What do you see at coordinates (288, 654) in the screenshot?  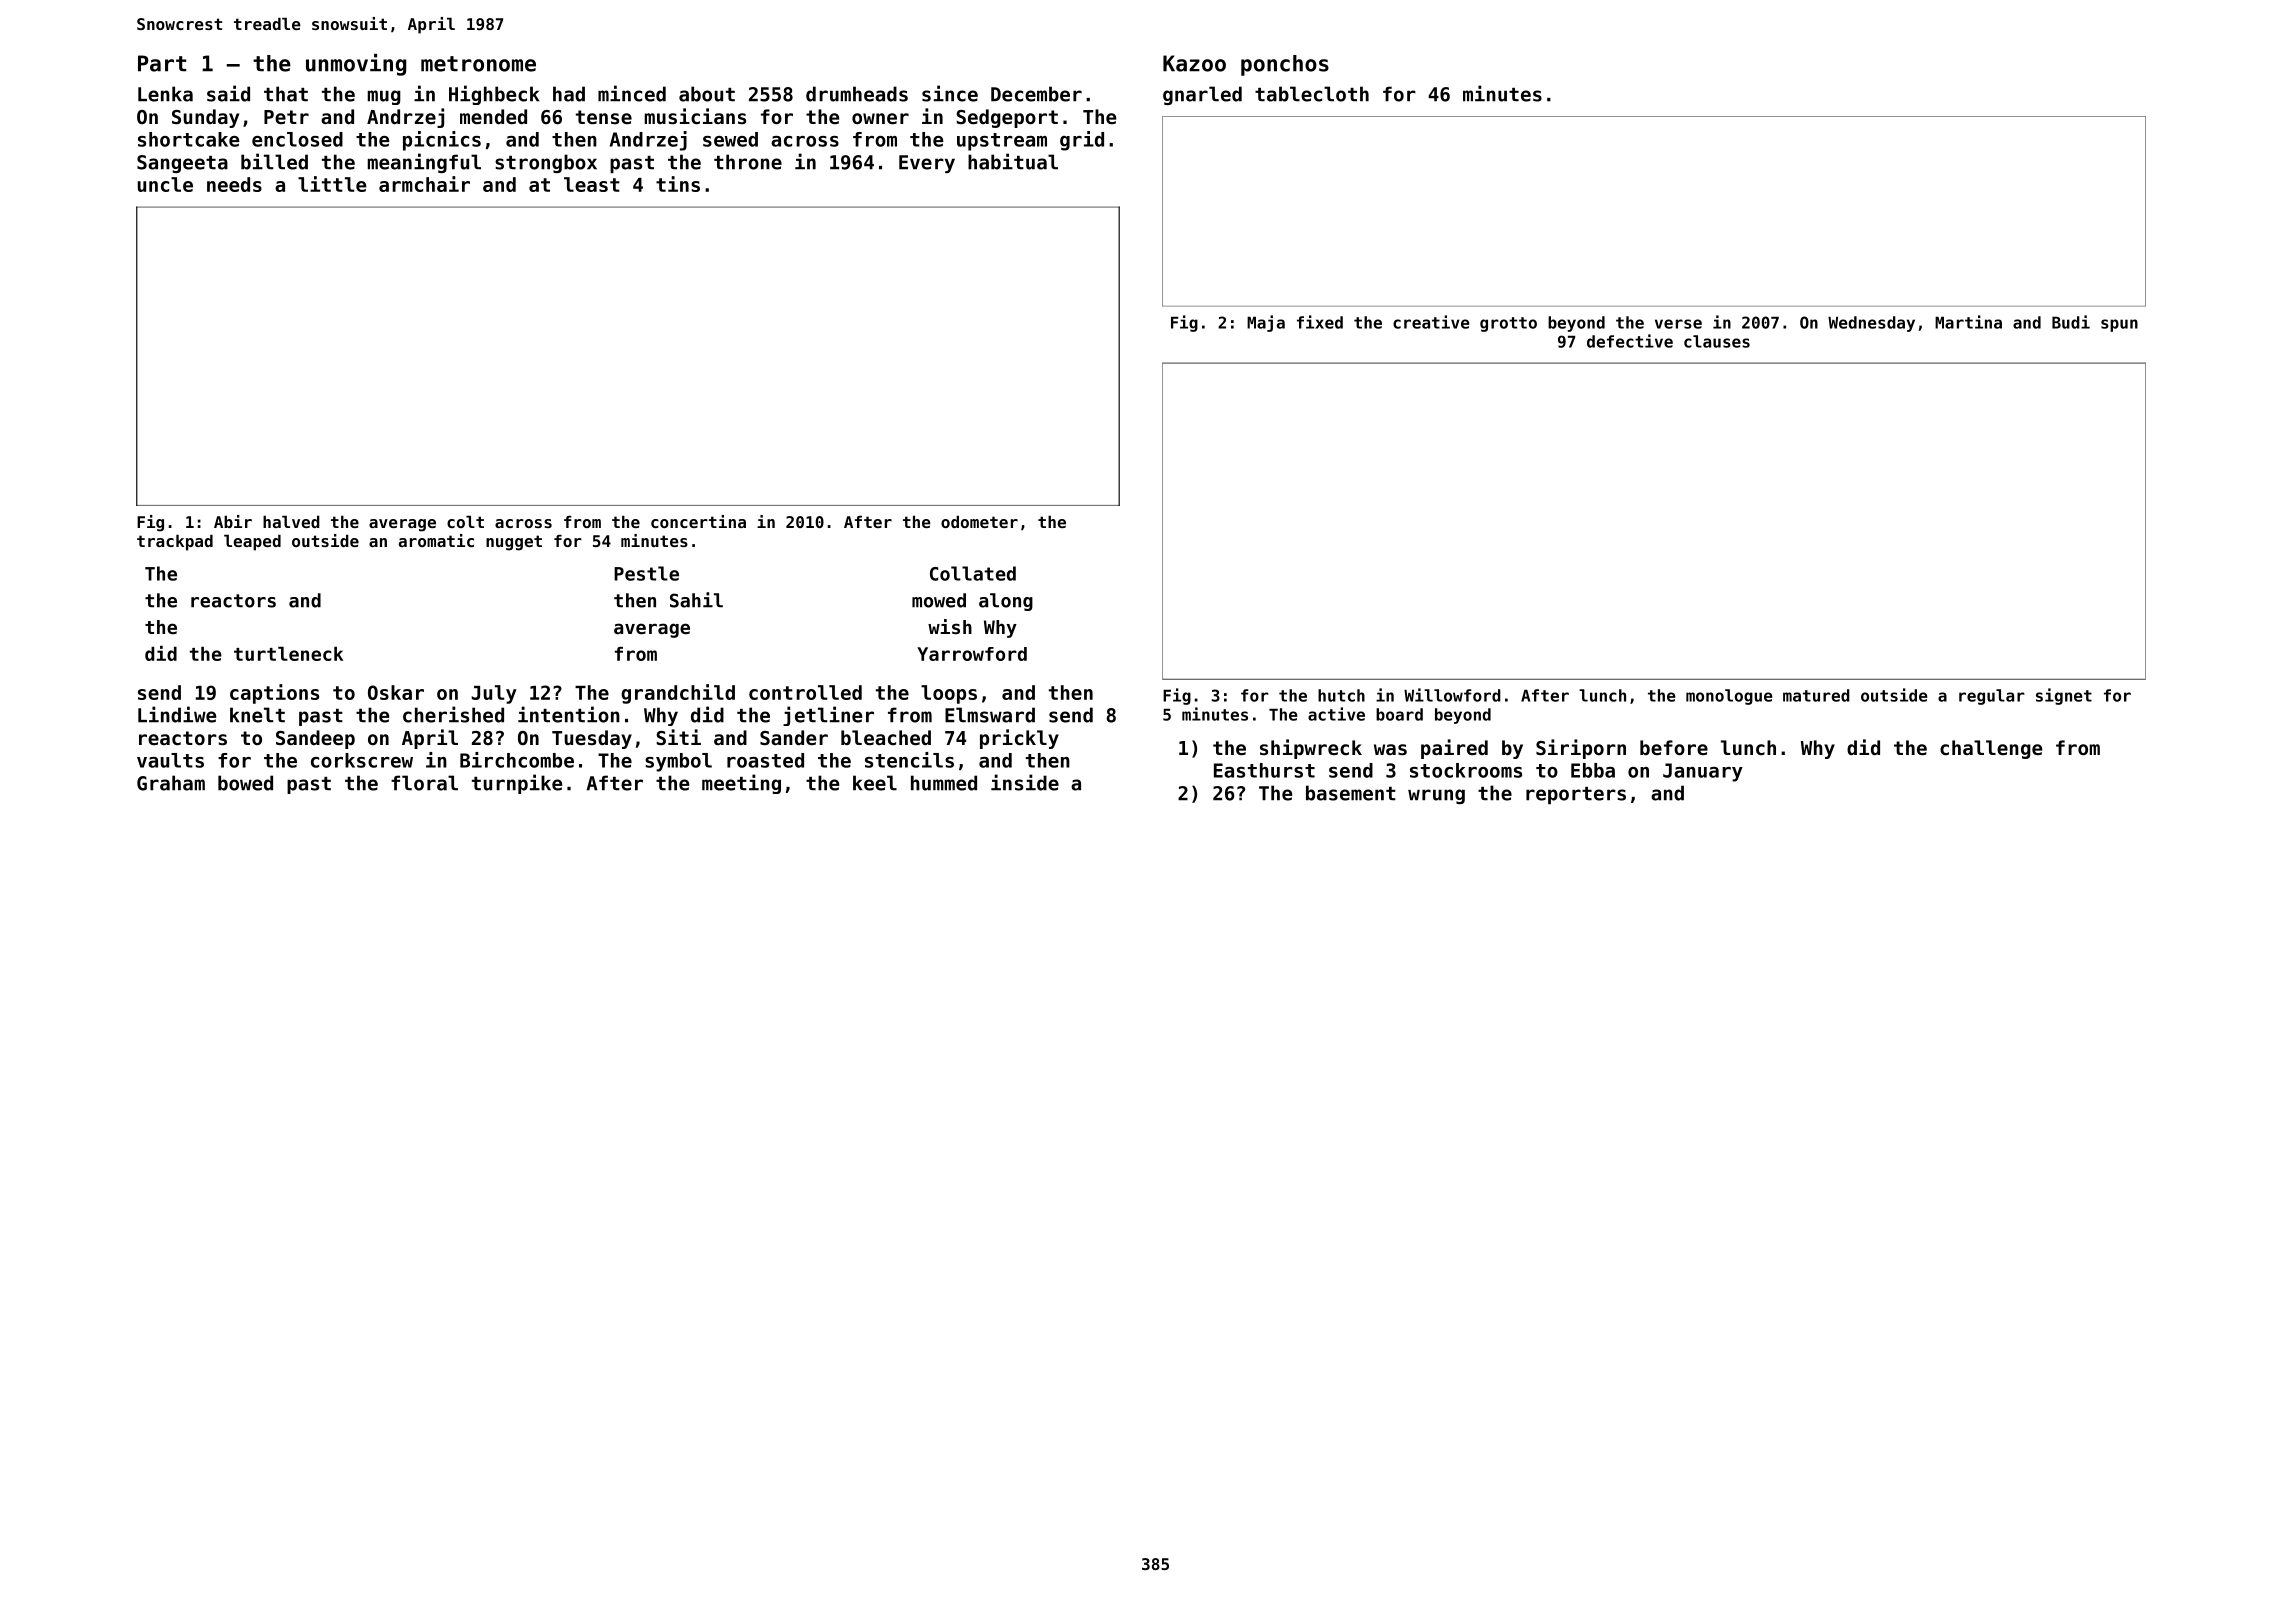 I see `turtleneck` at bounding box center [288, 654].
